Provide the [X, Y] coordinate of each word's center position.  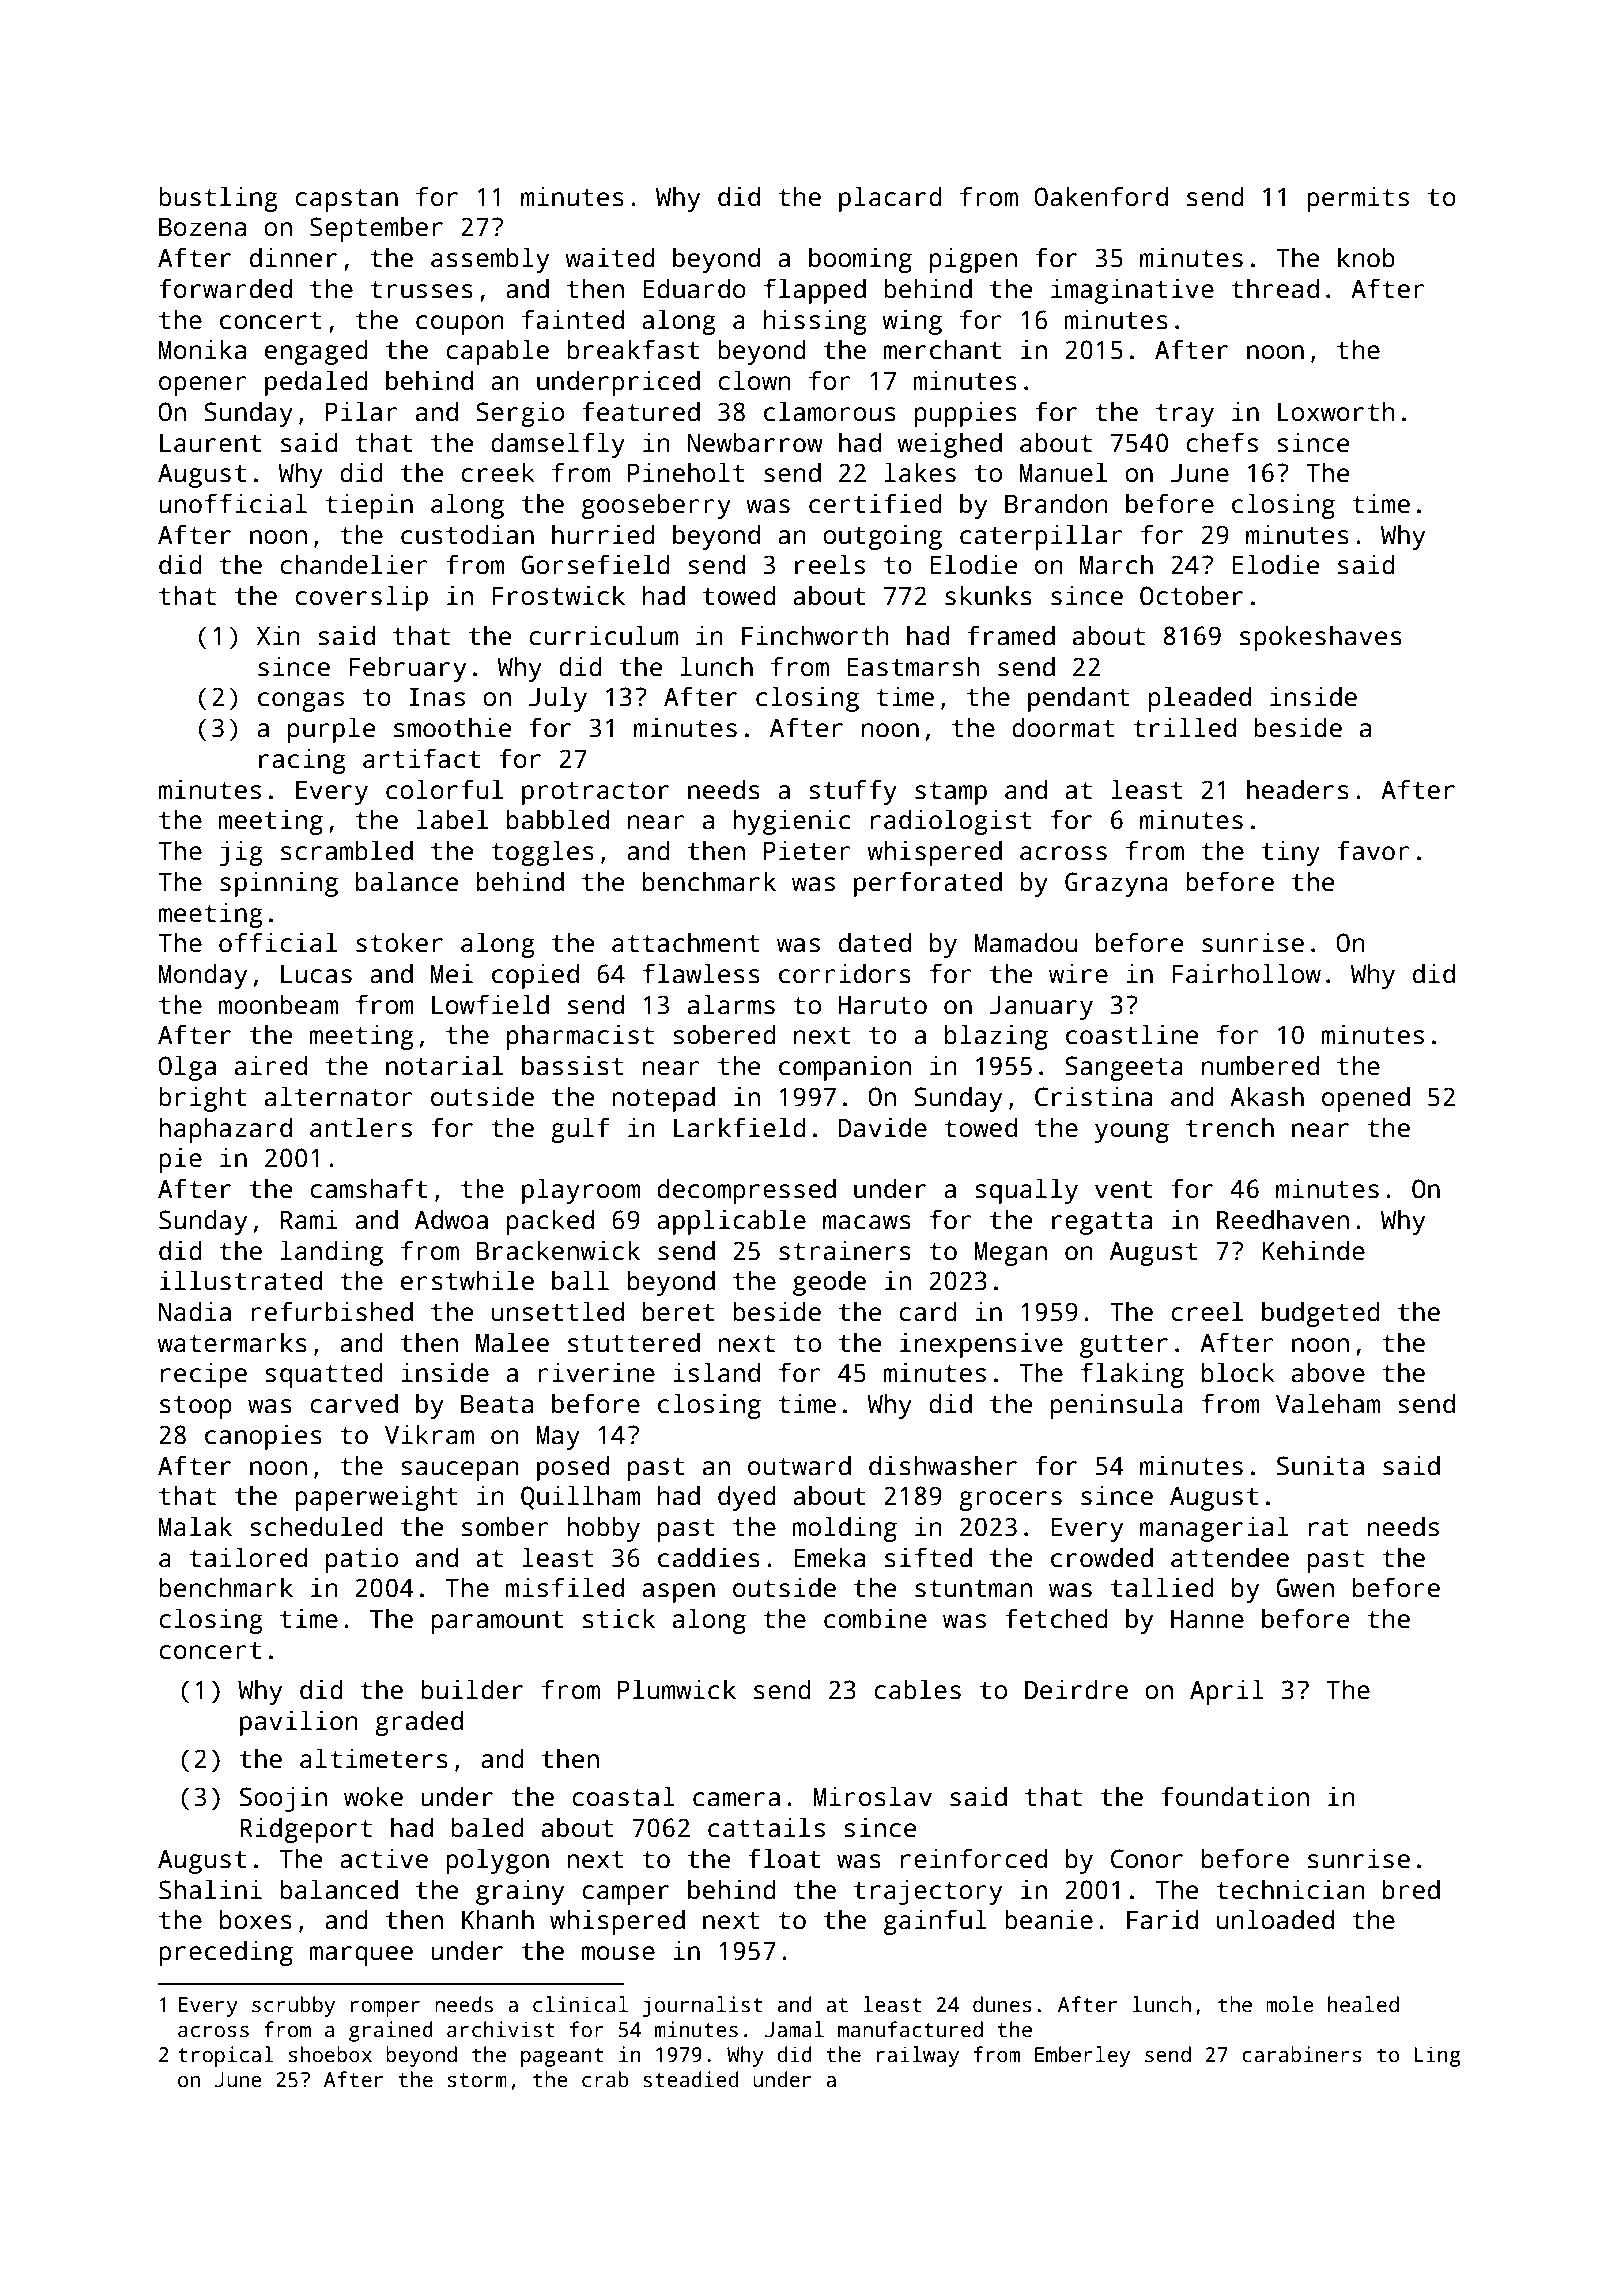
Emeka [829, 1557]
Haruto [883, 1005]
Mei [452, 974]
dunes [1002, 2004]
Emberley [1082, 2056]
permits [1358, 199]
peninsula [1117, 1406]
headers [1298, 789]
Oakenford [1101, 196]
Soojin [283, 1799]
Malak [195, 1526]
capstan [346, 200]
